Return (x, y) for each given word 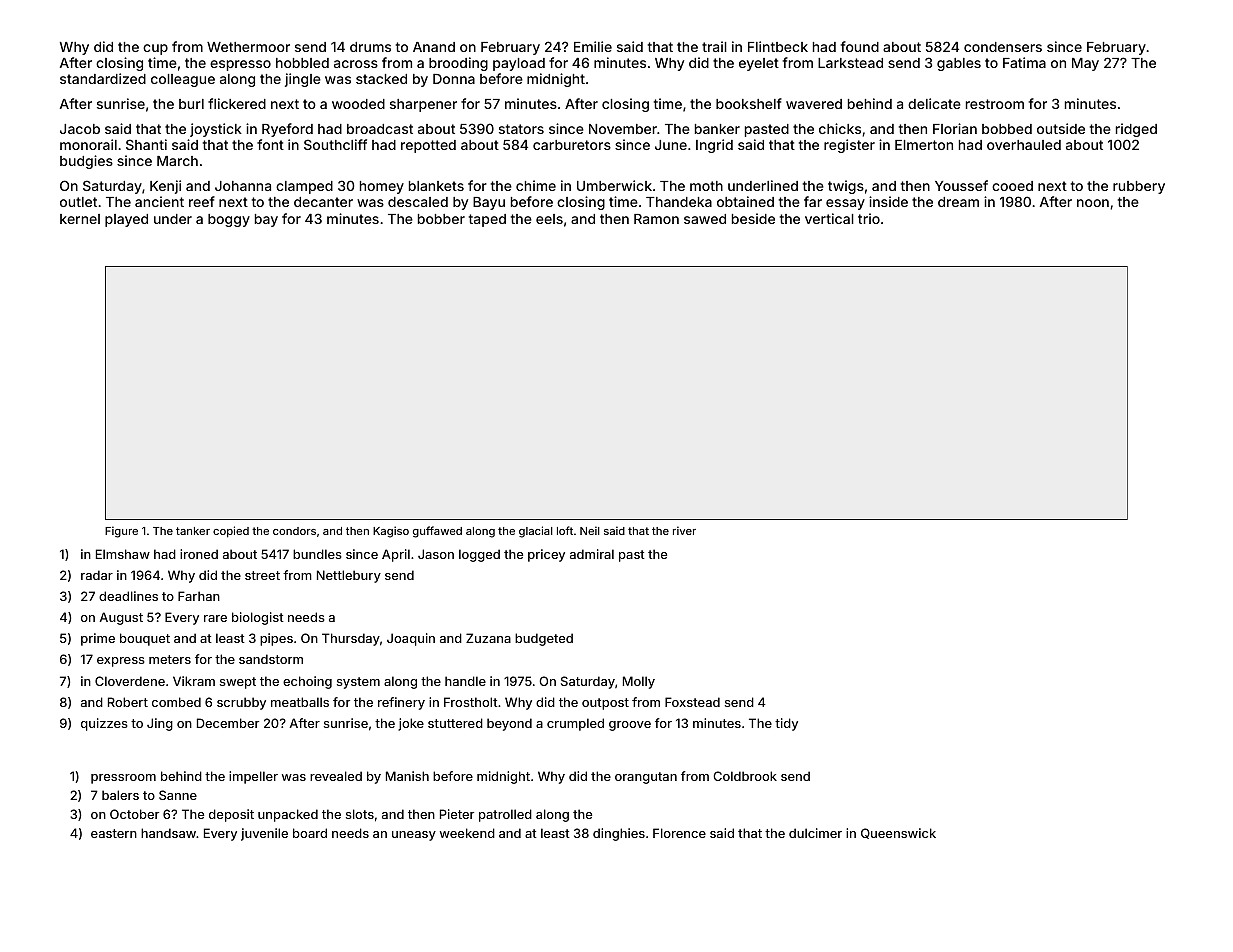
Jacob (80, 129)
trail (714, 46)
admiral (592, 554)
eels (549, 219)
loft (565, 530)
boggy (229, 220)
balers (120, 795)
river (684, 530)
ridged (1136, 130)
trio (869, 218)
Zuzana (488, 638)
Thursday (351, 639)
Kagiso (391, 532)
